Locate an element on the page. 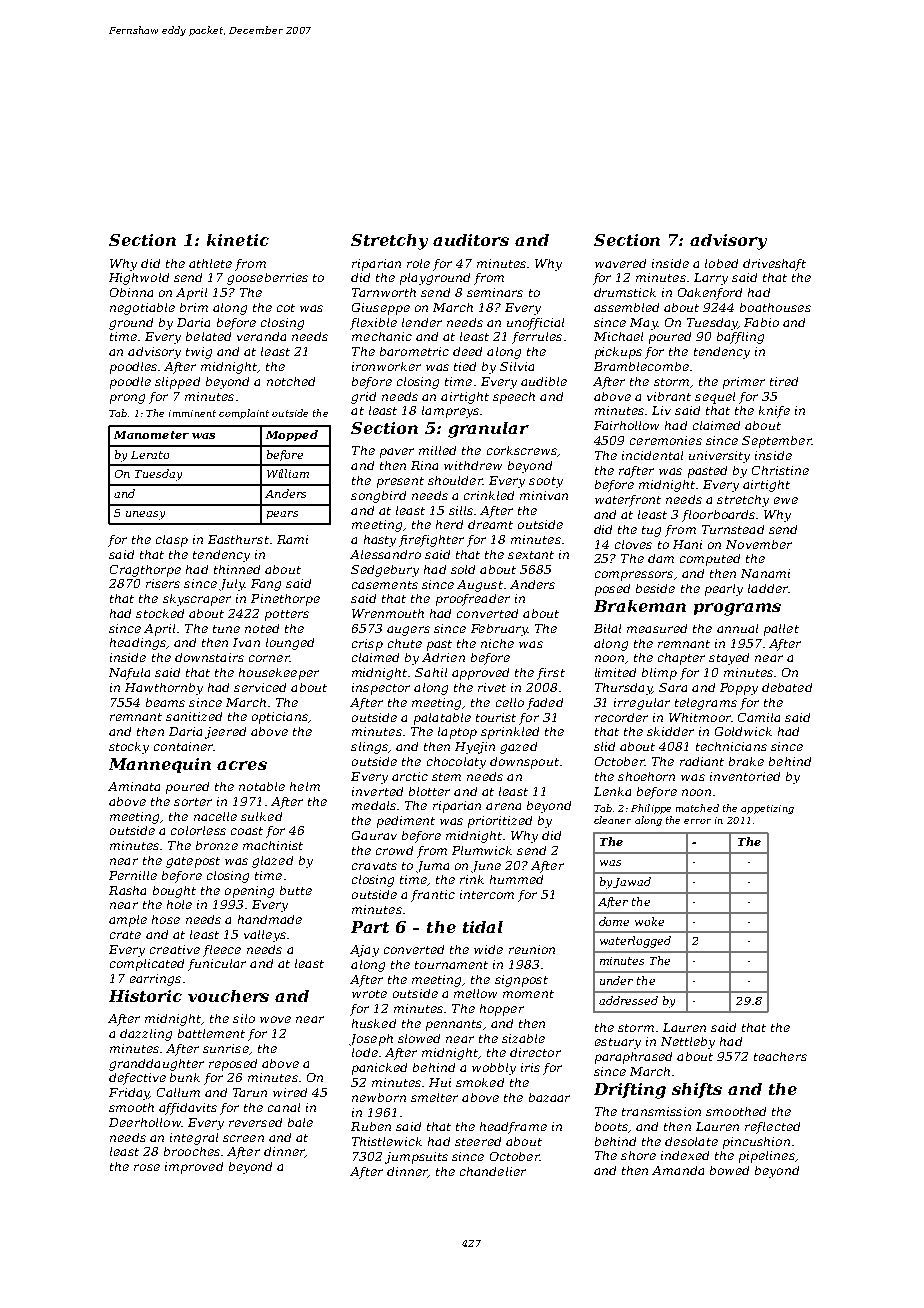 This image has width=924, height=1308. Aminata is located at coordinates (134, 786).
